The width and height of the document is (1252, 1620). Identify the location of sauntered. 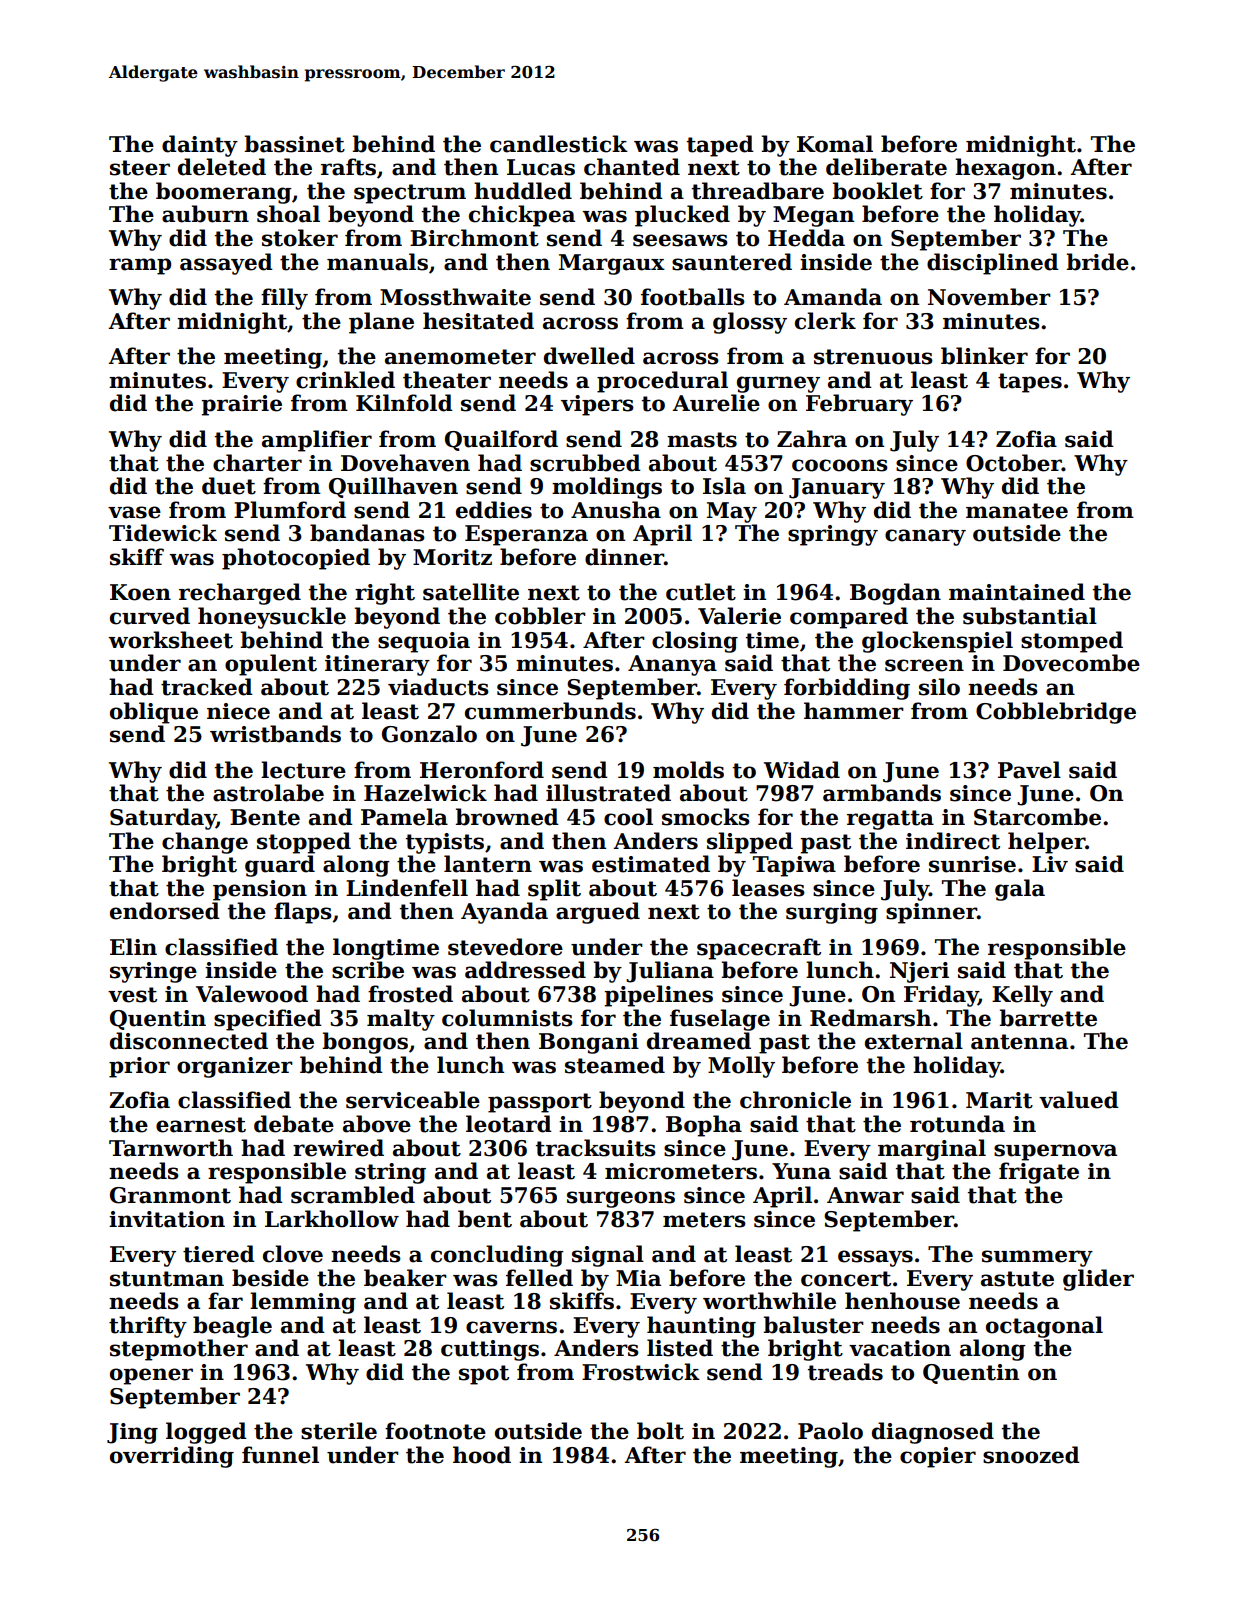
(732, 262).
